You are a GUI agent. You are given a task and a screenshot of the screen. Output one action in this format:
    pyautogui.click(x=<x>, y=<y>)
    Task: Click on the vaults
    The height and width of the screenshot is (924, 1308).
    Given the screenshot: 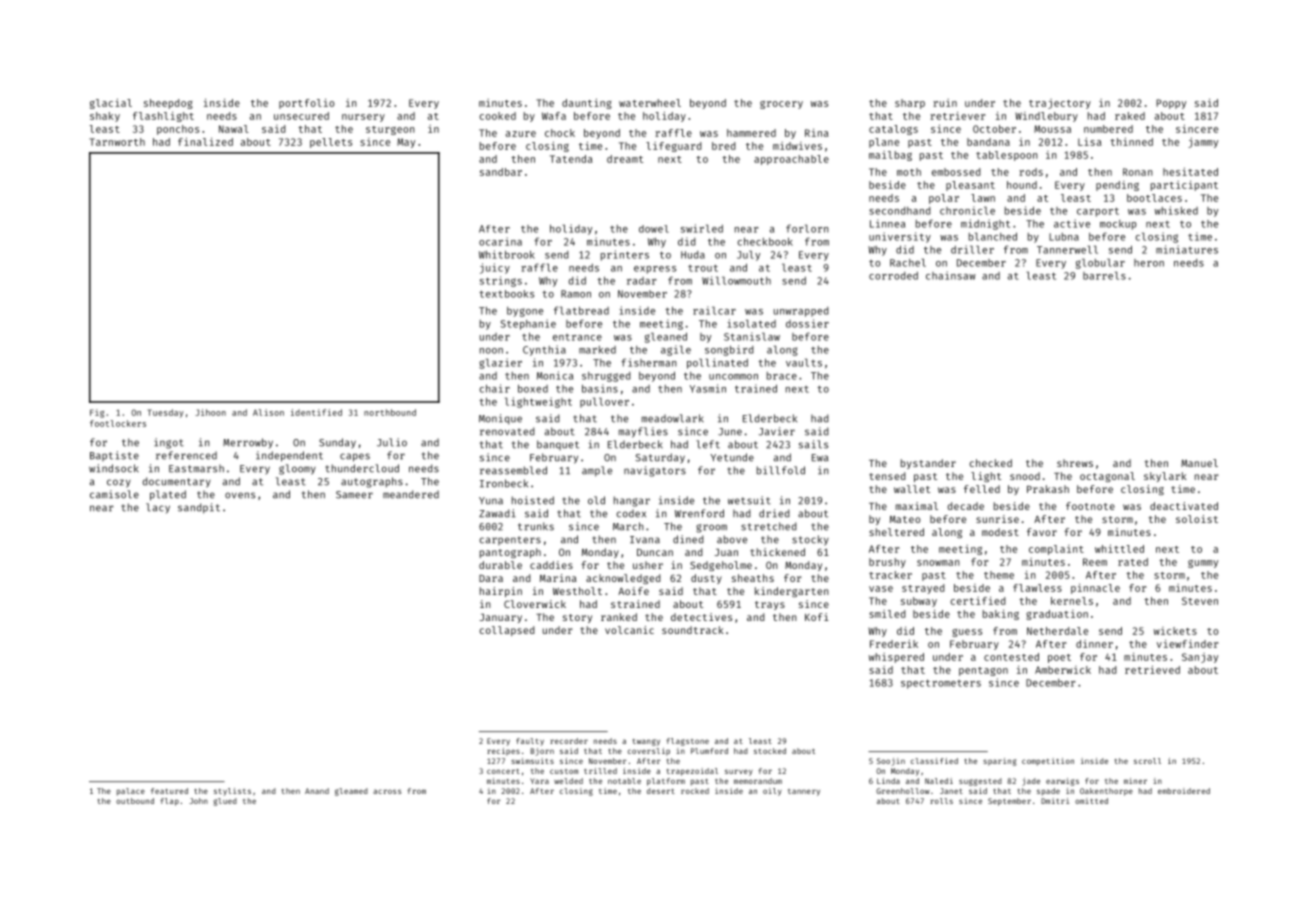 What is the action you would take?
    pyautogui.click(x=804, y=362)
